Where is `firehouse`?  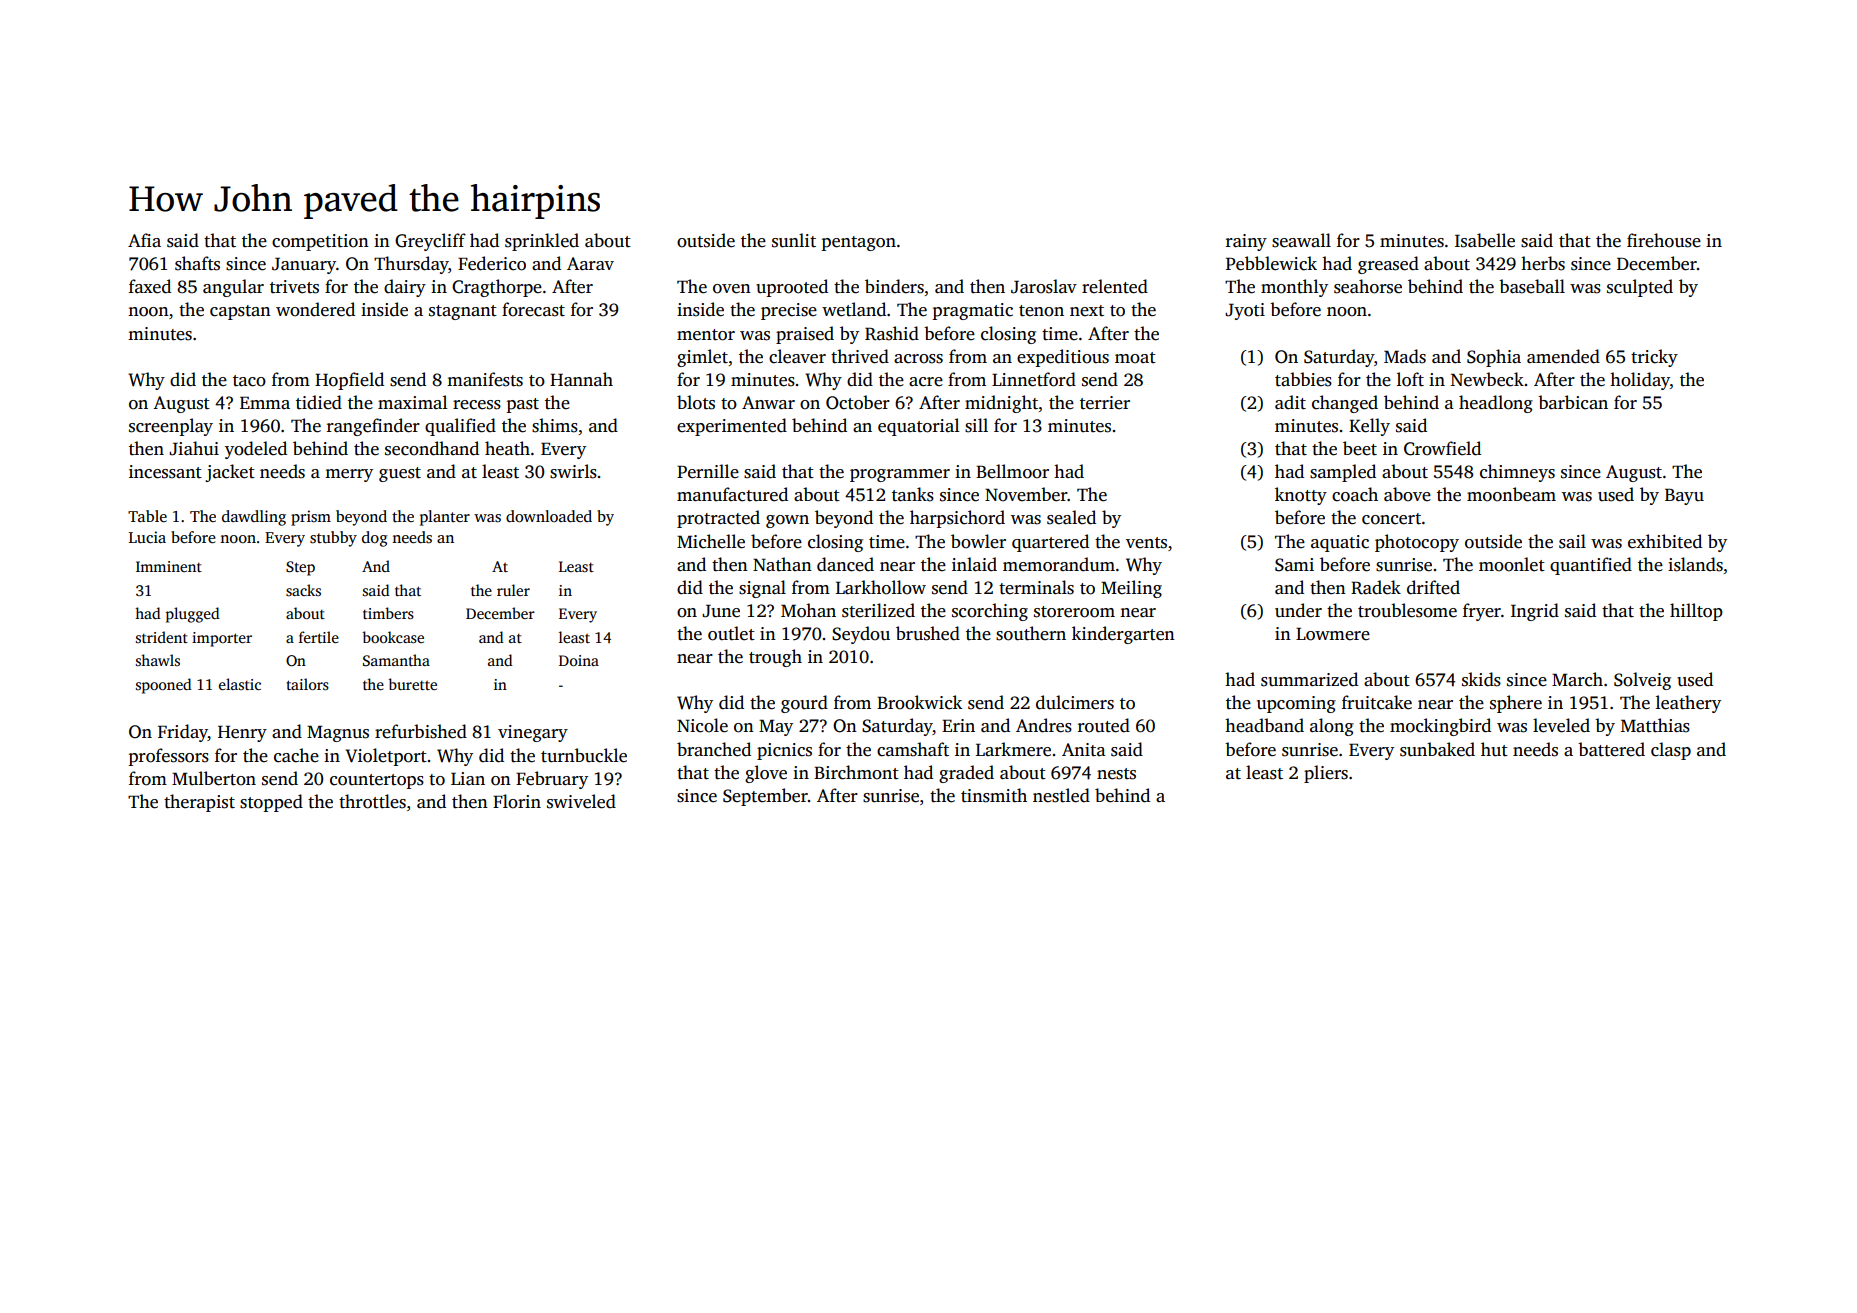
firehouse is located at coordinates (1664, 240).
